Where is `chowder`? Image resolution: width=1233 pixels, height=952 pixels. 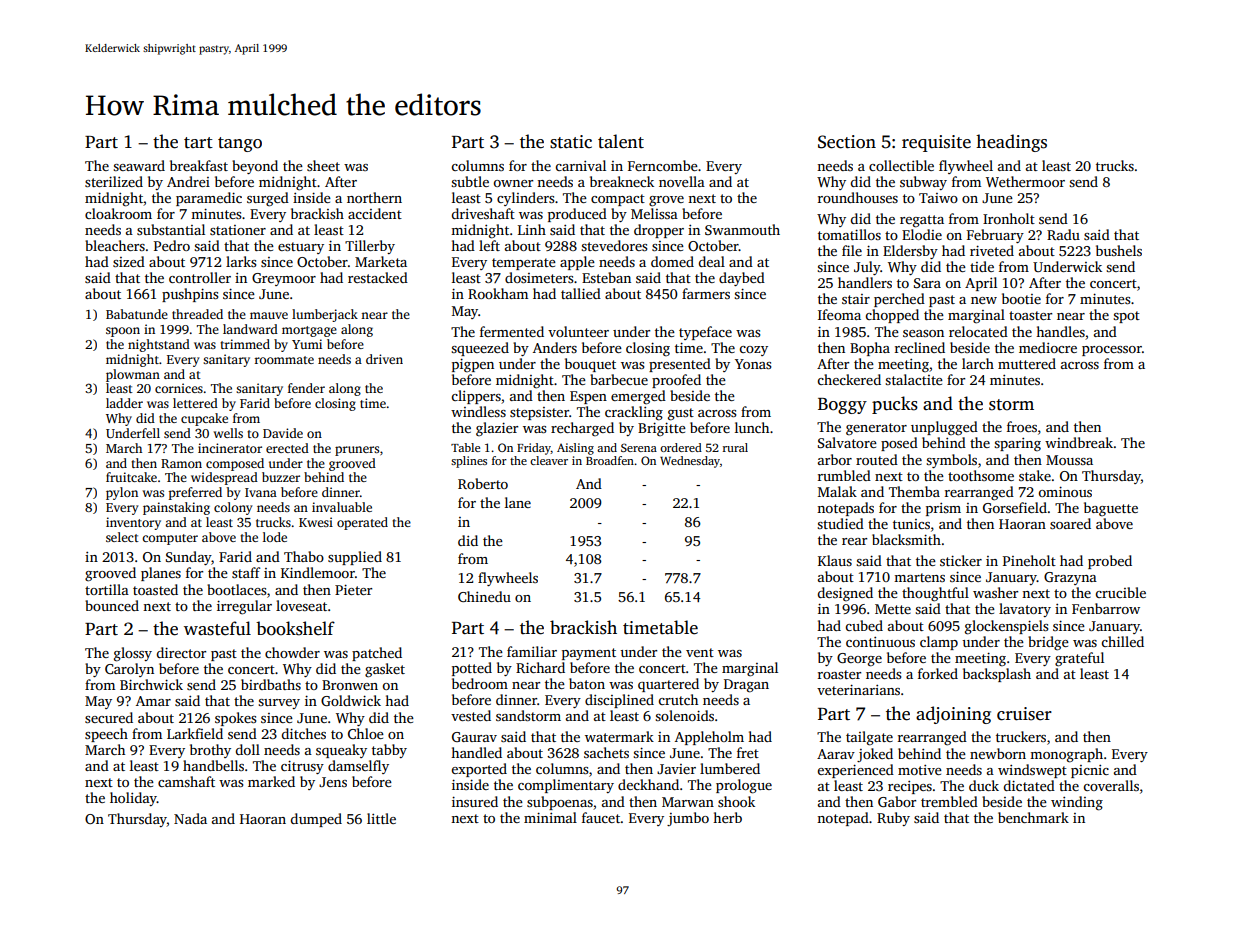
chowder is located at coordinates (292, 652).
